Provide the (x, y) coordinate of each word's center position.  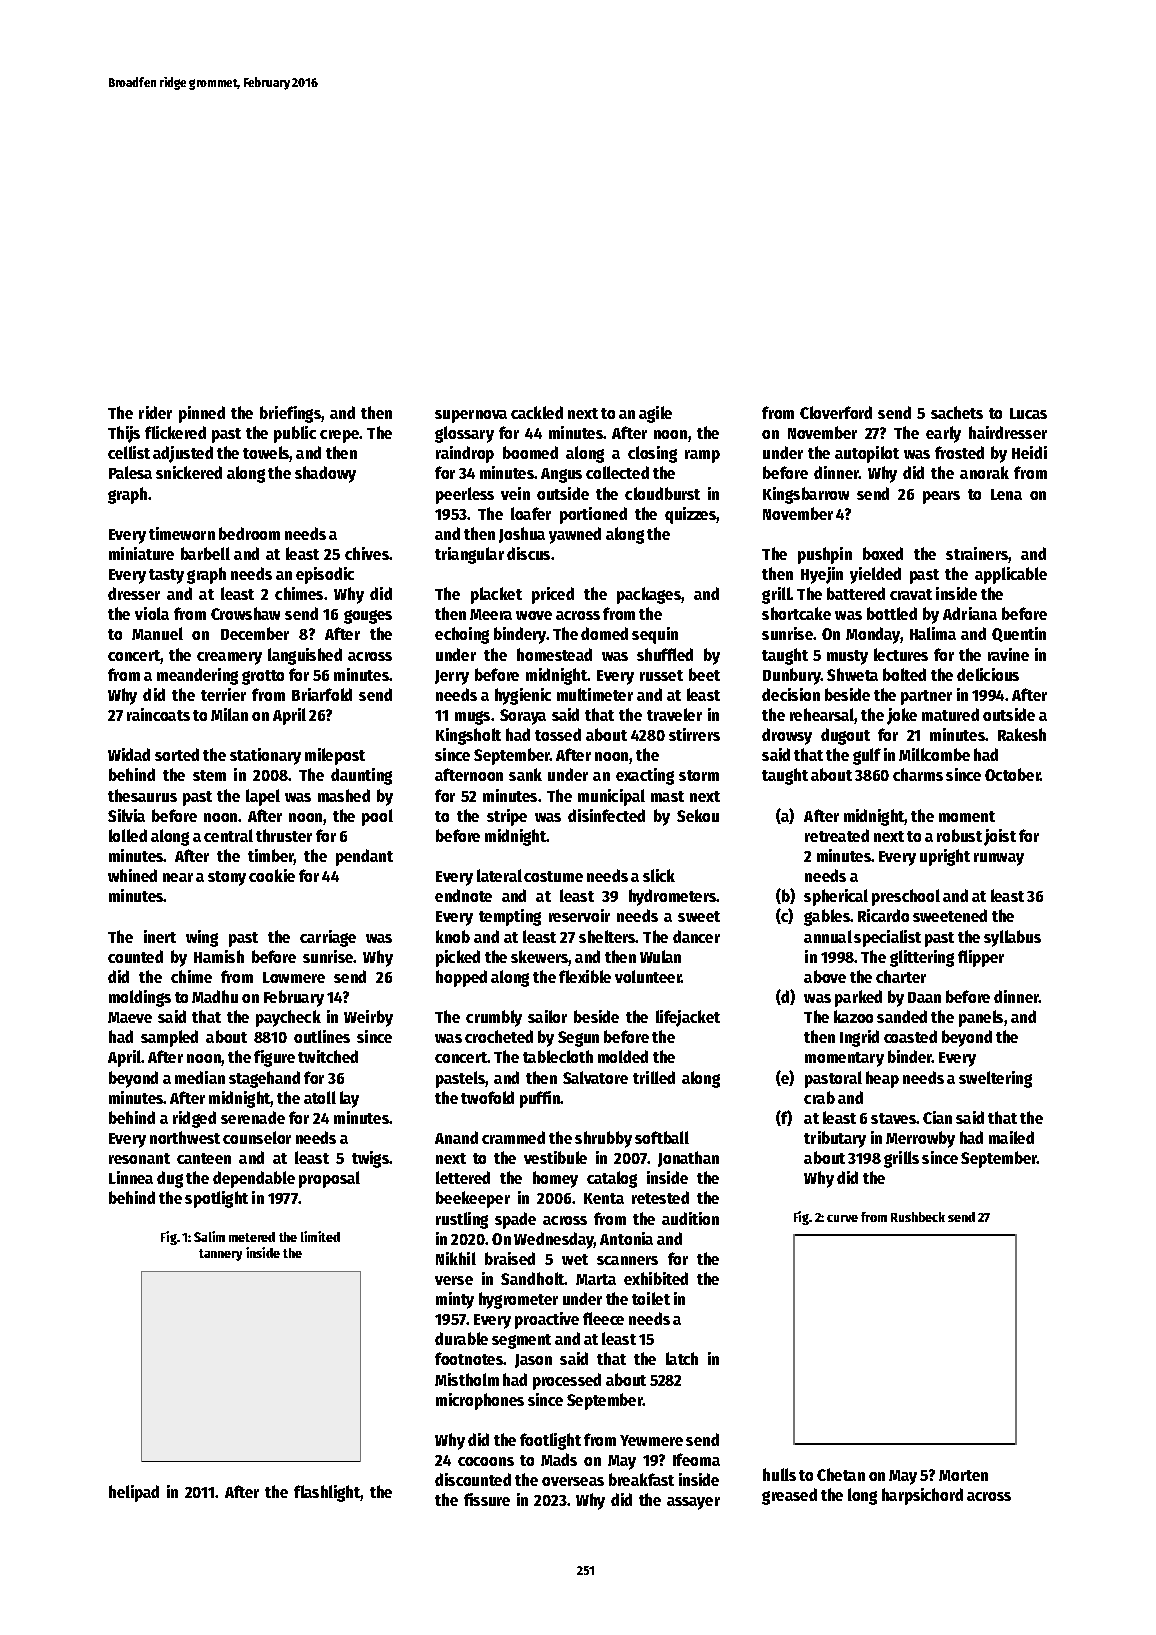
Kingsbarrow (806, 495)
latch (682, 1358)
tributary (835, 1139)
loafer (531, 513)
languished (305, 656)
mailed (1011, 1137)
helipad (134, 1493)
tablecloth (558, 1056)
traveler (674, 714)
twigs (370, 1159)
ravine (1008, 654)
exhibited (656, 1278)
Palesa (130, 472)
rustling (462, 1220)
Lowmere (294, 977)
